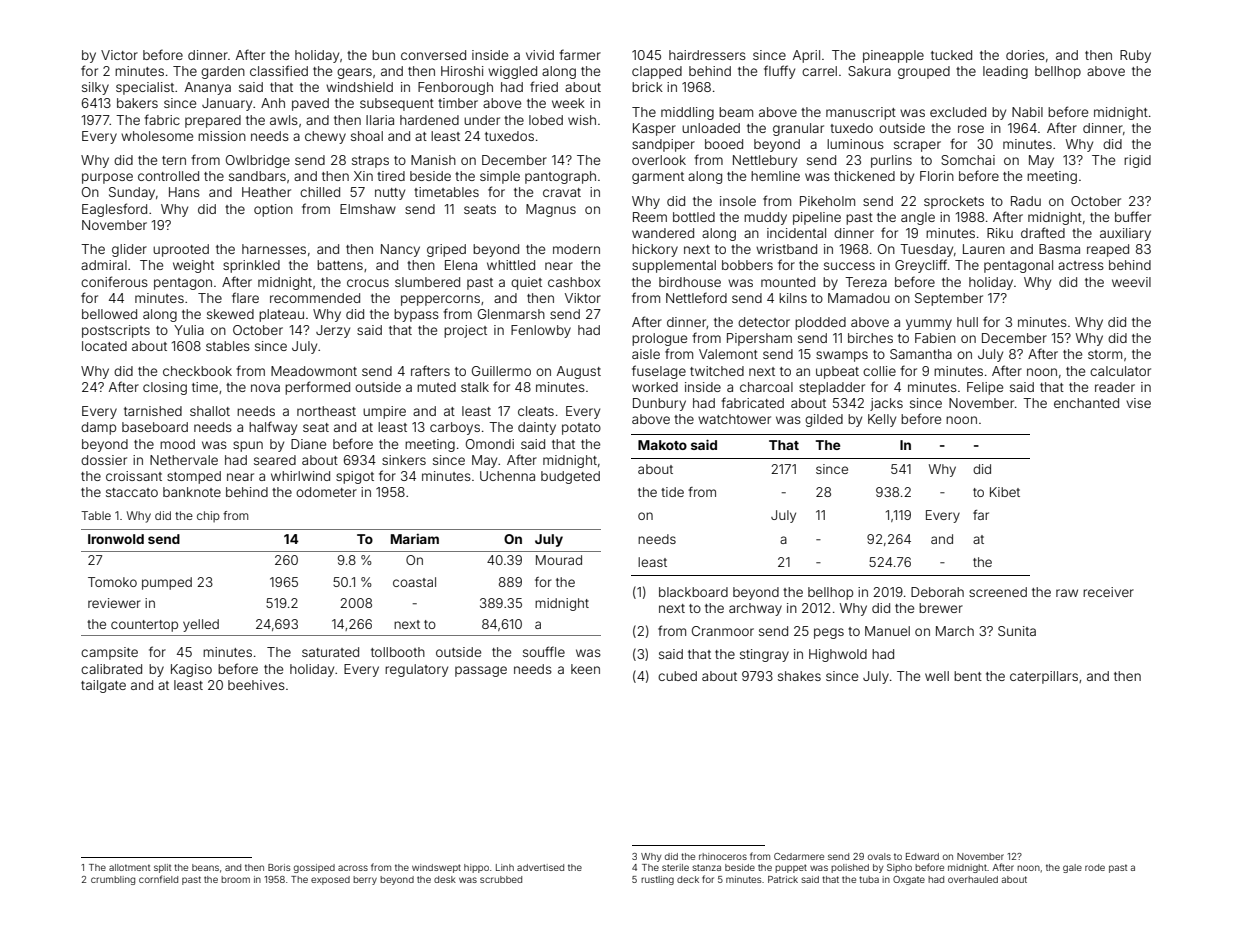 The height and width of the page is (952, 1233). Describe the element at coordinates (208, 516) in the page. I see `chip` at that location.
